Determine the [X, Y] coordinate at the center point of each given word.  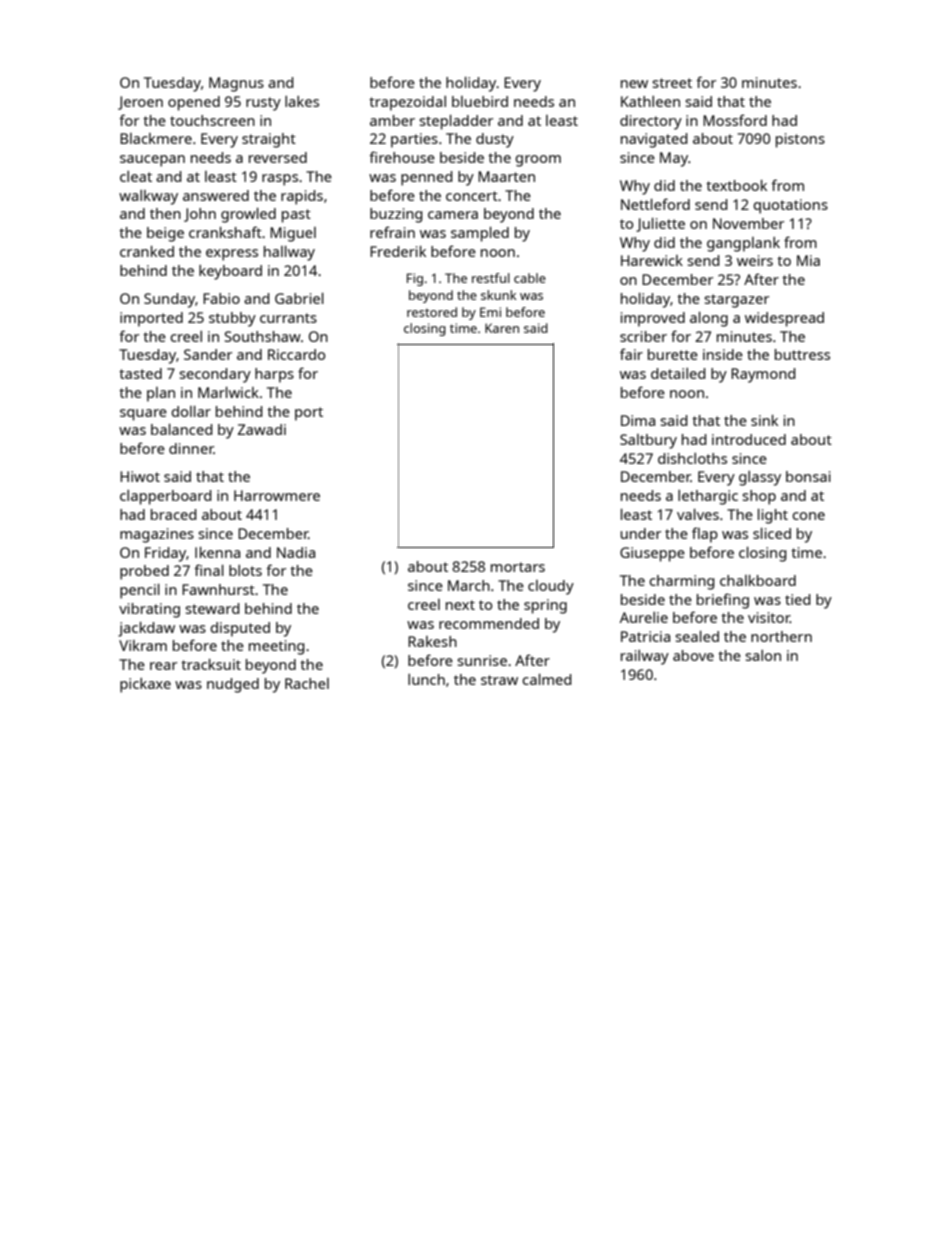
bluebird [480, 101]
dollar [191, 411]
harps [274, 375]
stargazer [736, 301]
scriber [643, 336]
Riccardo [296, 354]
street [672, 83]
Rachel [307, 683]
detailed [678, 373]
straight [269, 140]
